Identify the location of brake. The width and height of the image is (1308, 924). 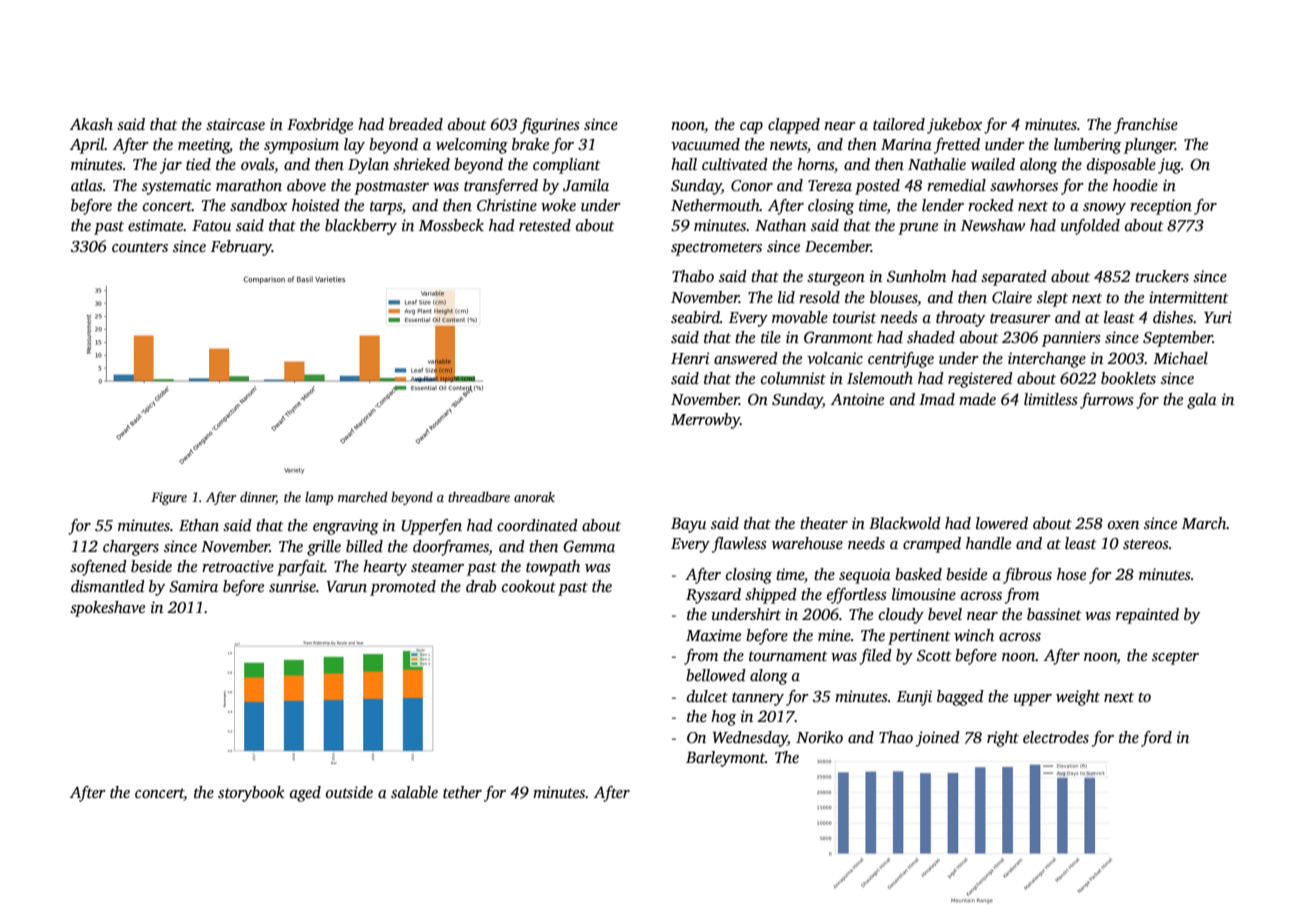
(530, 144).
